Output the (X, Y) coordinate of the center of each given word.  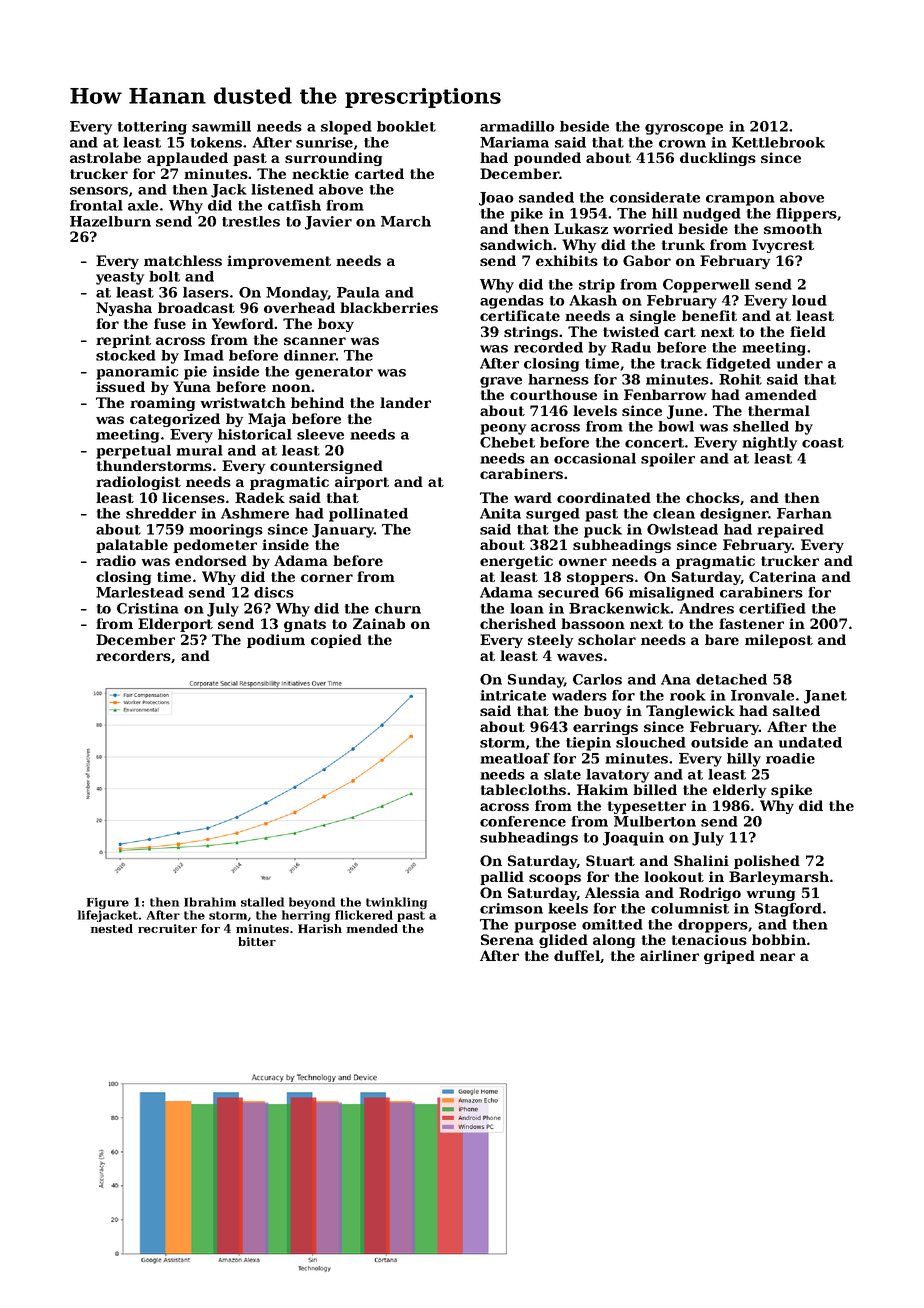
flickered (364, 915)
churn (398, 608)
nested (112, 928)
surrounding (333, 159)
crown (682, 144)
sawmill (221, 126)
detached (731, 679)
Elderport (175, 625)
